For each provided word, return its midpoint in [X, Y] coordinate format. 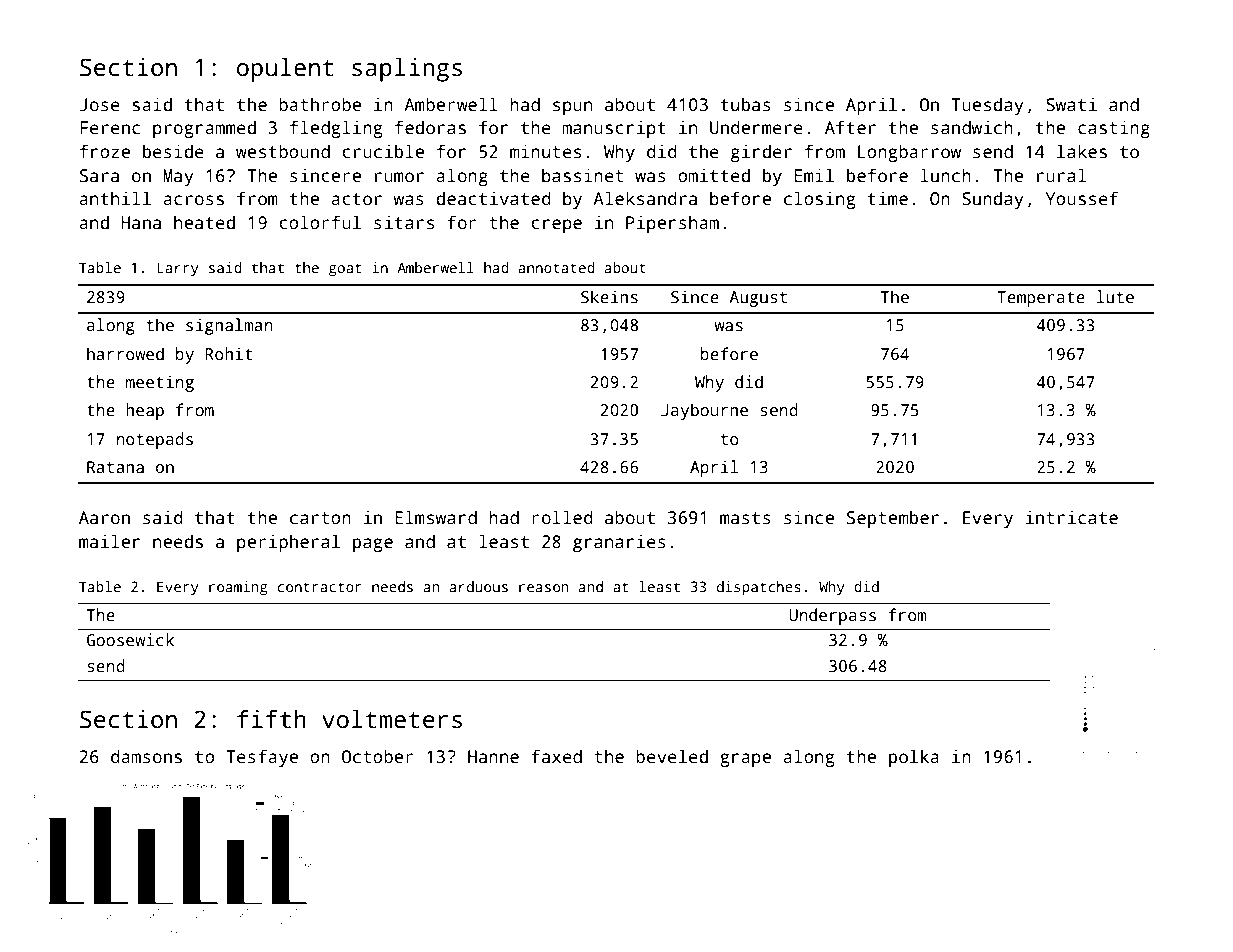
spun [572, 108]
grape [745, 760]
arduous [479, 586]
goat [345, 270]
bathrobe [320, 104]
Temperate [1041, 299]
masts [745, 518]
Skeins [609, 297]
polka [914, 758]
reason [543, 588]
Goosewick [130, 640]
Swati [1071, 104]
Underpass [832, 616]
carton [320, 518]
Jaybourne [704, 411]
